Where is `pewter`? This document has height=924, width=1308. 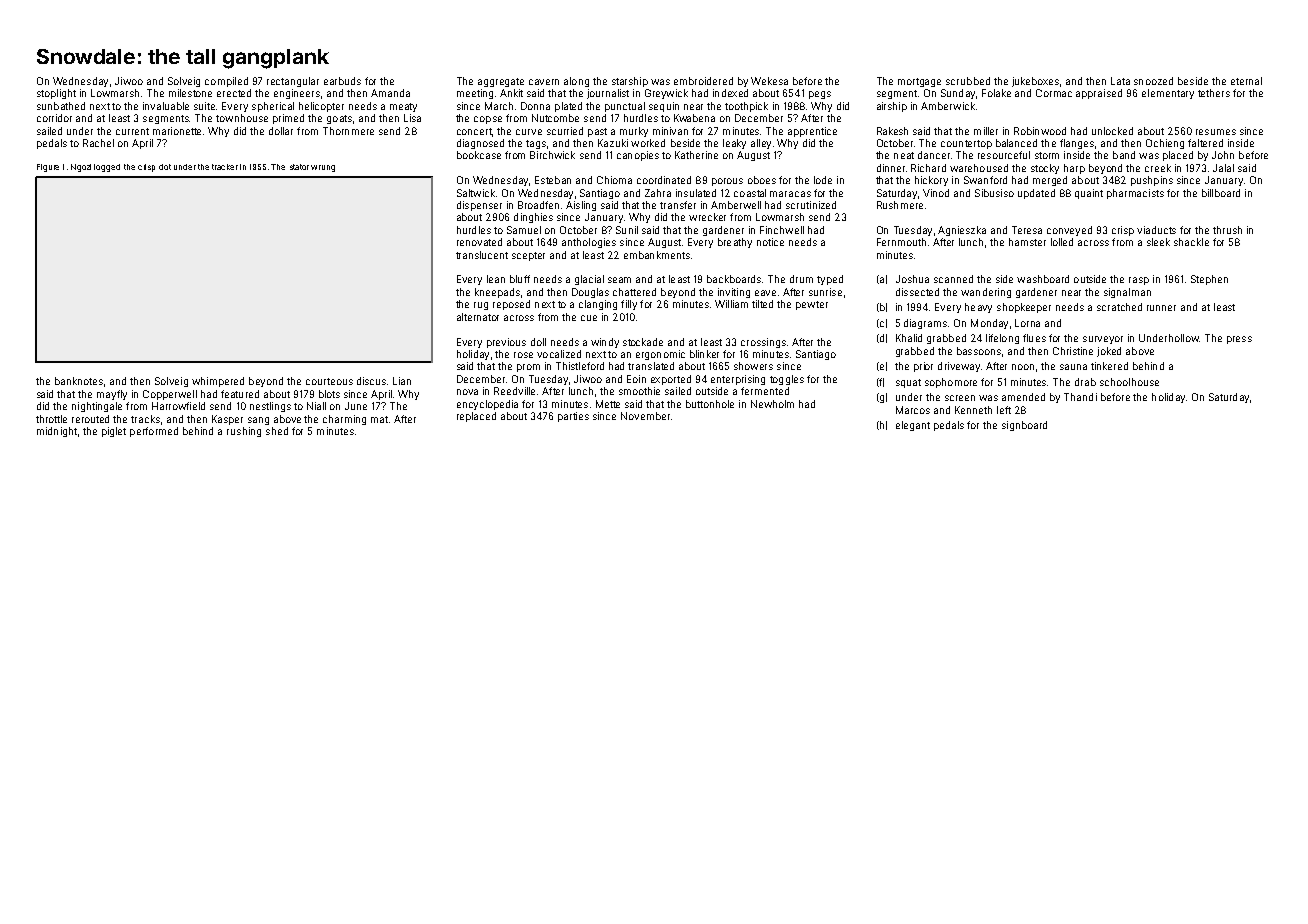 pewter is located at coordinates (812, 305).
